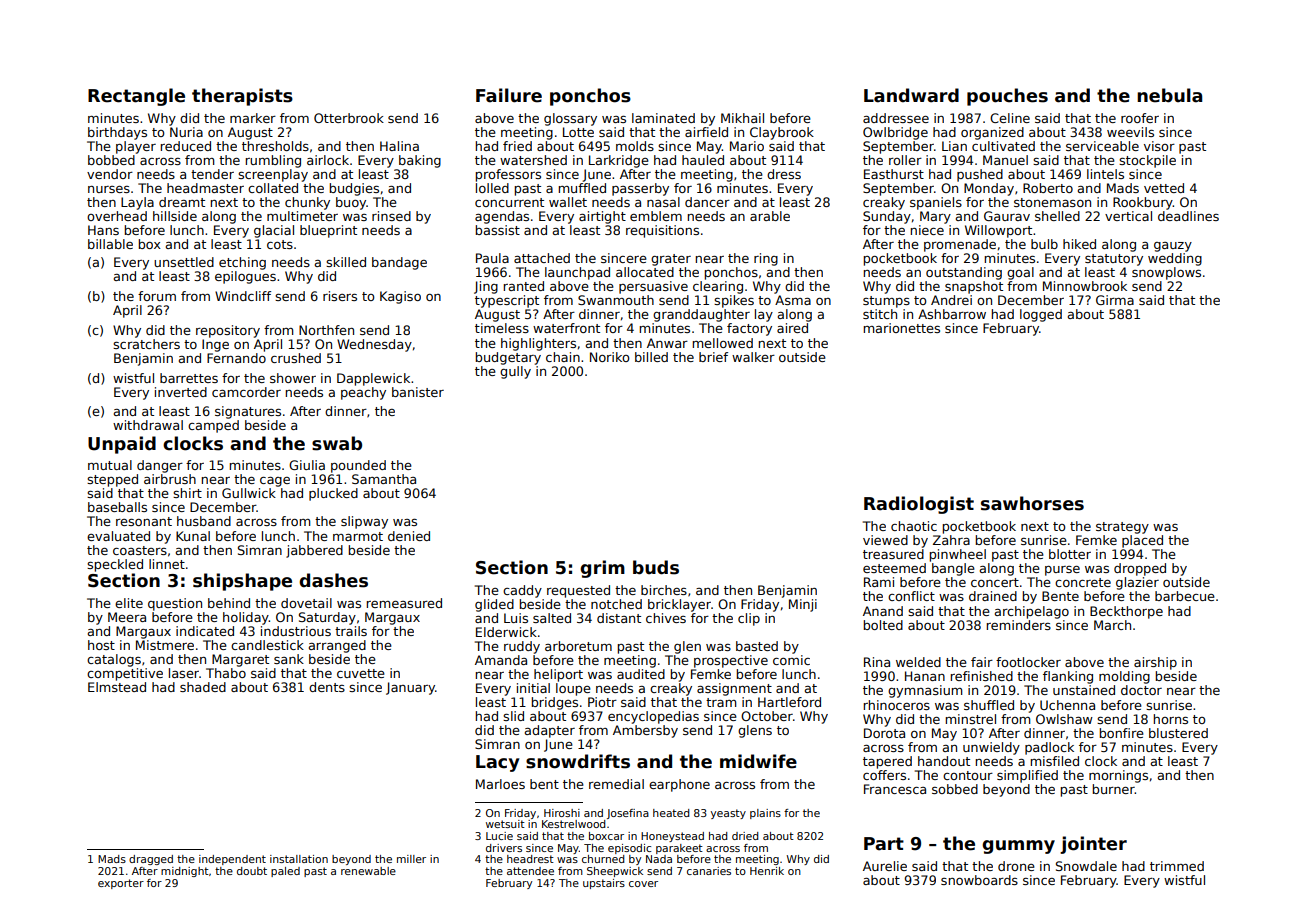  I want to click on glossary, so click(570, 119).
